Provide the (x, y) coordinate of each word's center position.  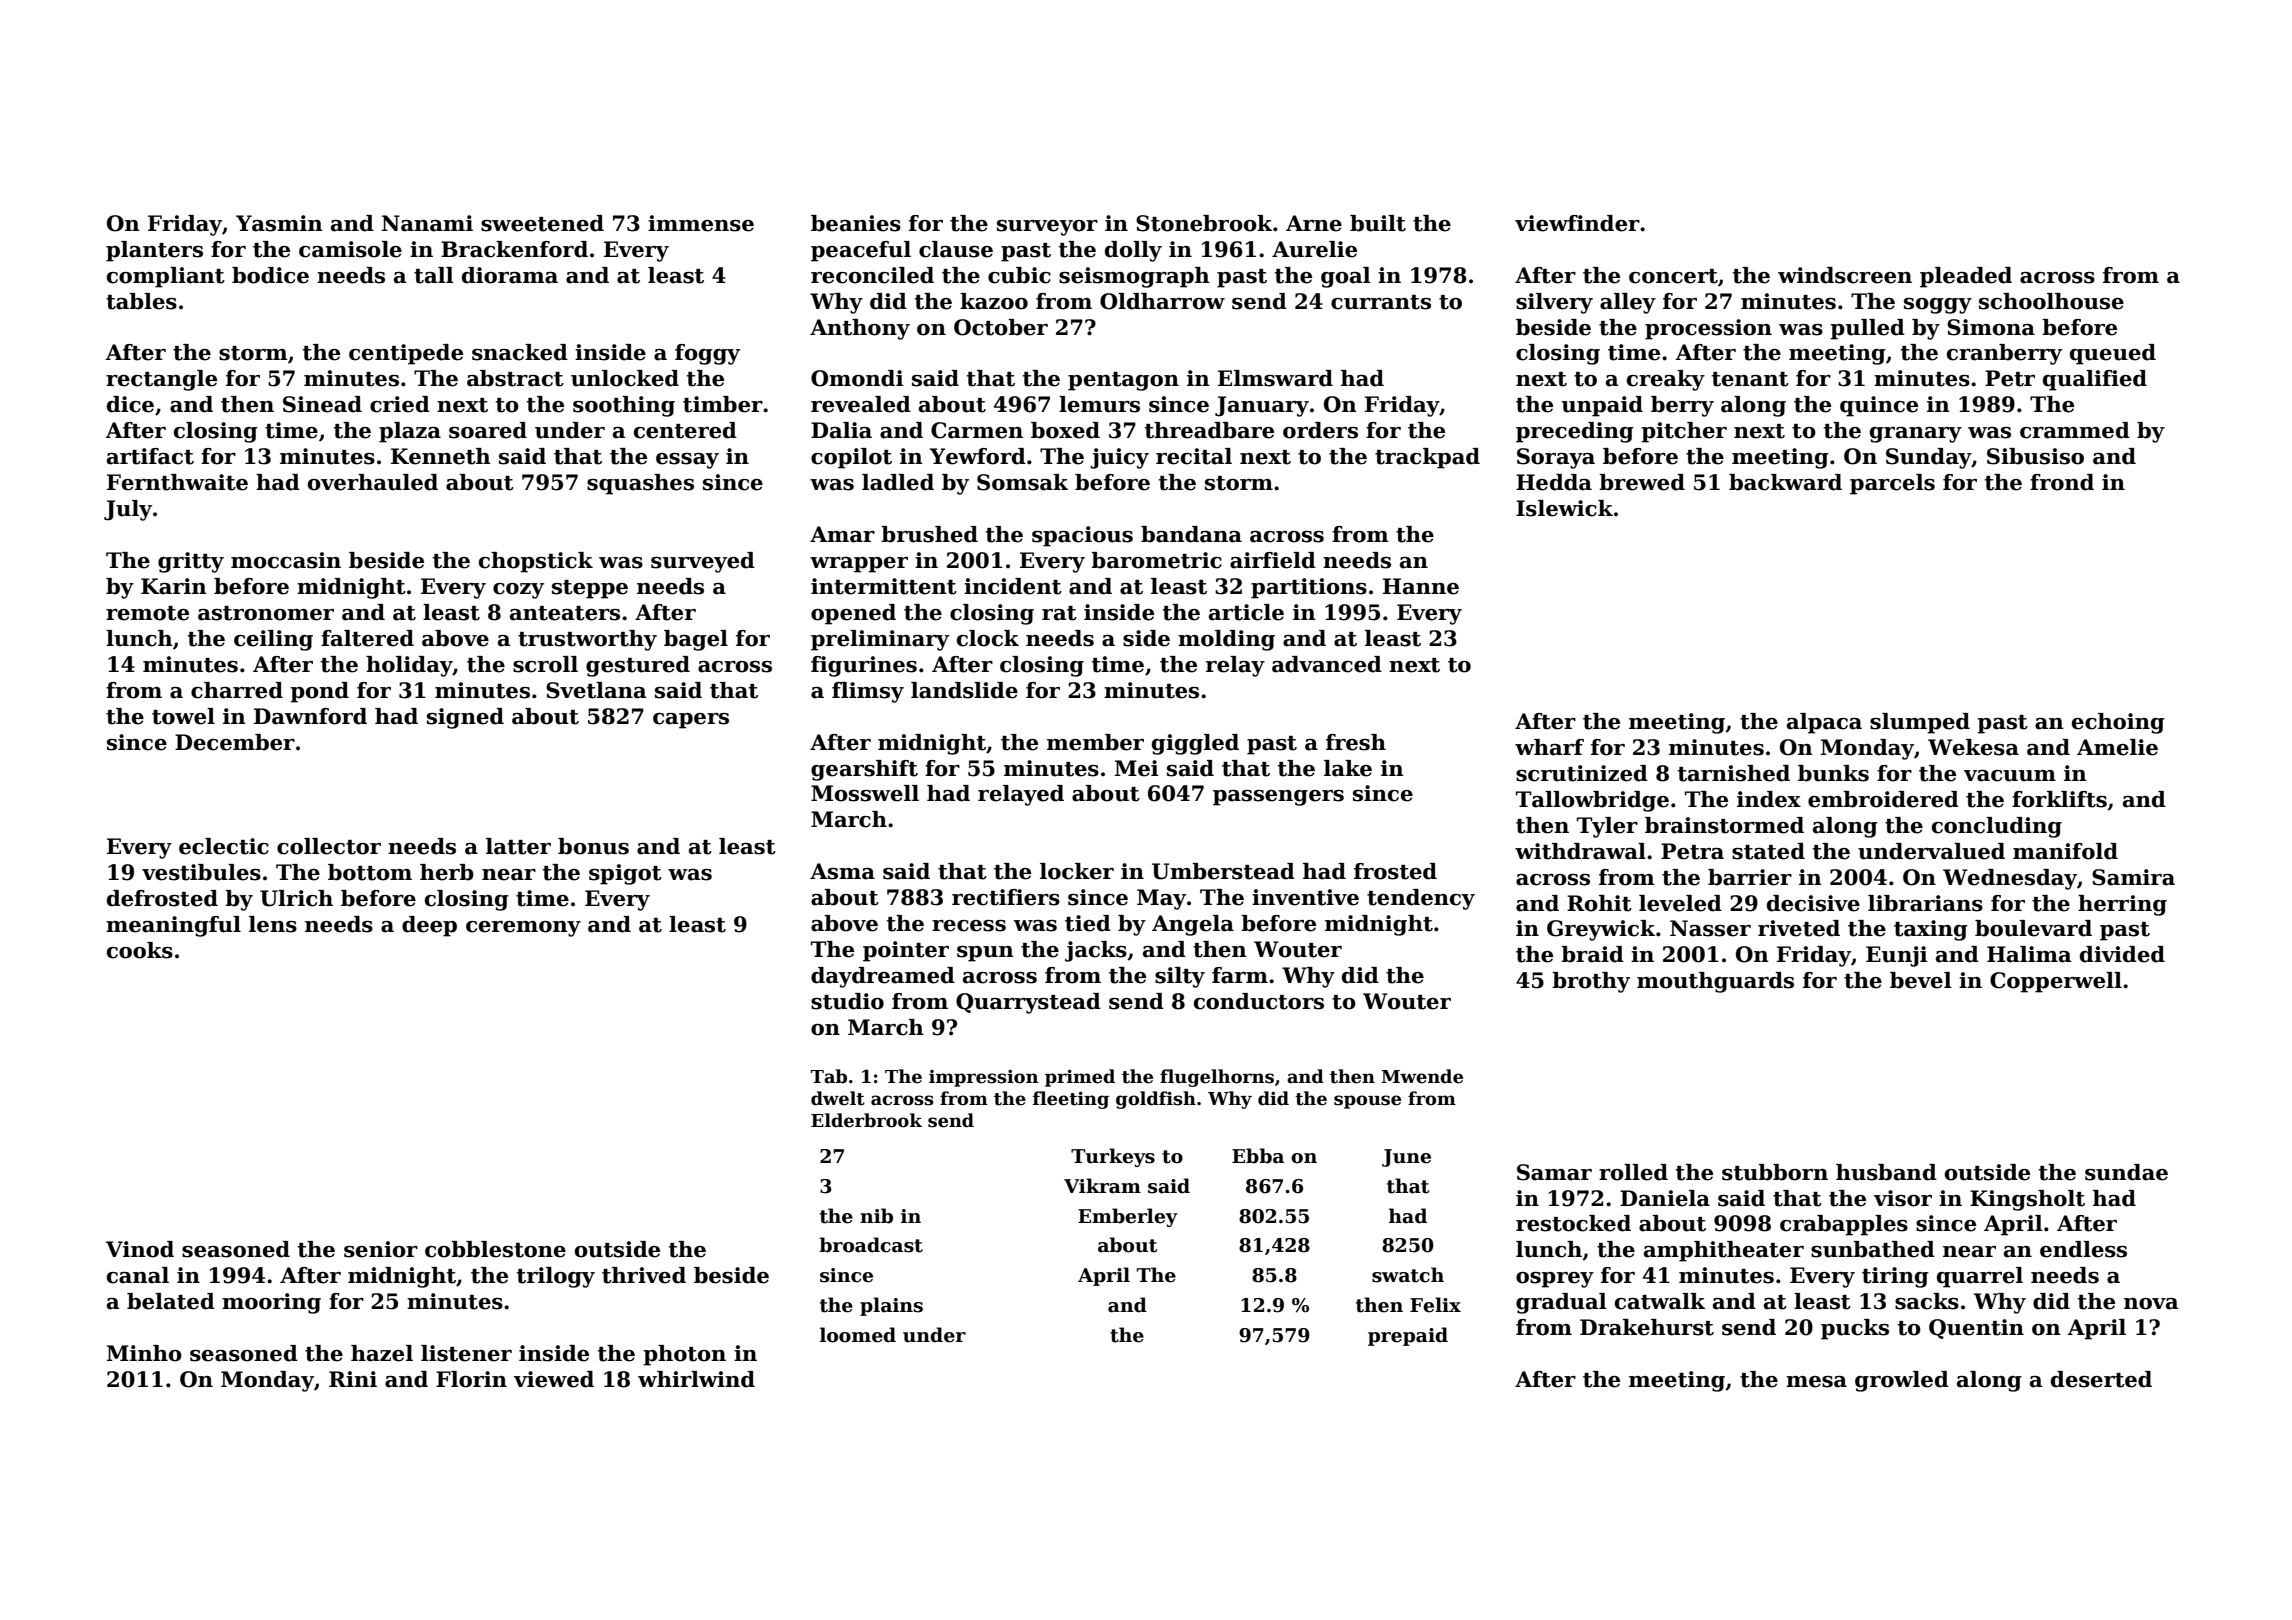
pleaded (1966, 277)
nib (876, 1216)
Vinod (140, 1249)
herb (447, 872)
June (1406, 1158)
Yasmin (279, 223)
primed (1080, 1078)
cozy (518, 591)
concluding (1997, 827)
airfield (1273, 560)
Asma (842, 871)
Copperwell (2056, 982)
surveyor (1047, 228)
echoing (2118, 723)
